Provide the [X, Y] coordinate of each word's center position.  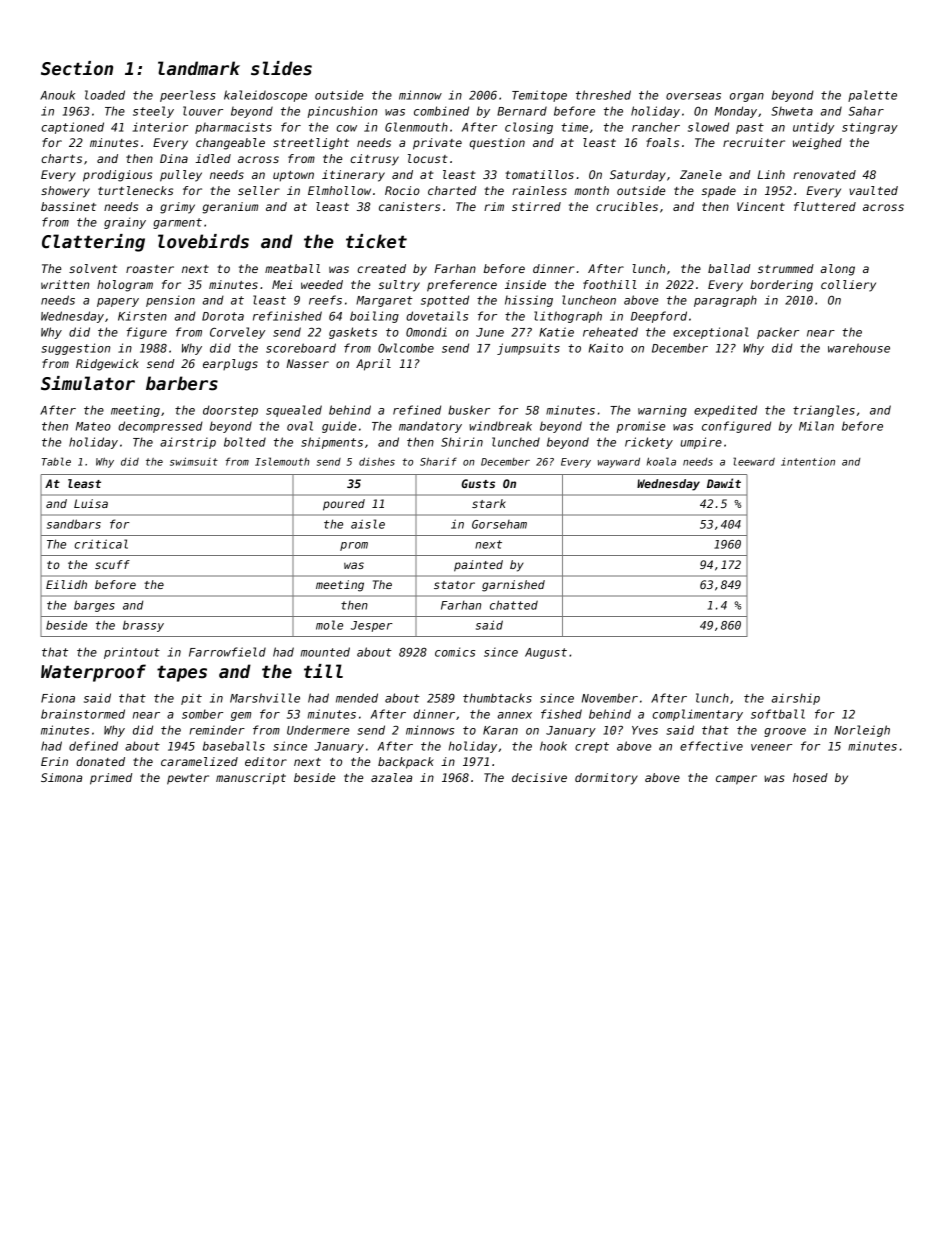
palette [872, 96]
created [381, 268]
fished [561, 714]
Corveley [237, 333]
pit [191, 699]
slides [281, 68]
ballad [729, 268]
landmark [199, 68]
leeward [754, 461]
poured [344, 505]
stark [489, 503]
